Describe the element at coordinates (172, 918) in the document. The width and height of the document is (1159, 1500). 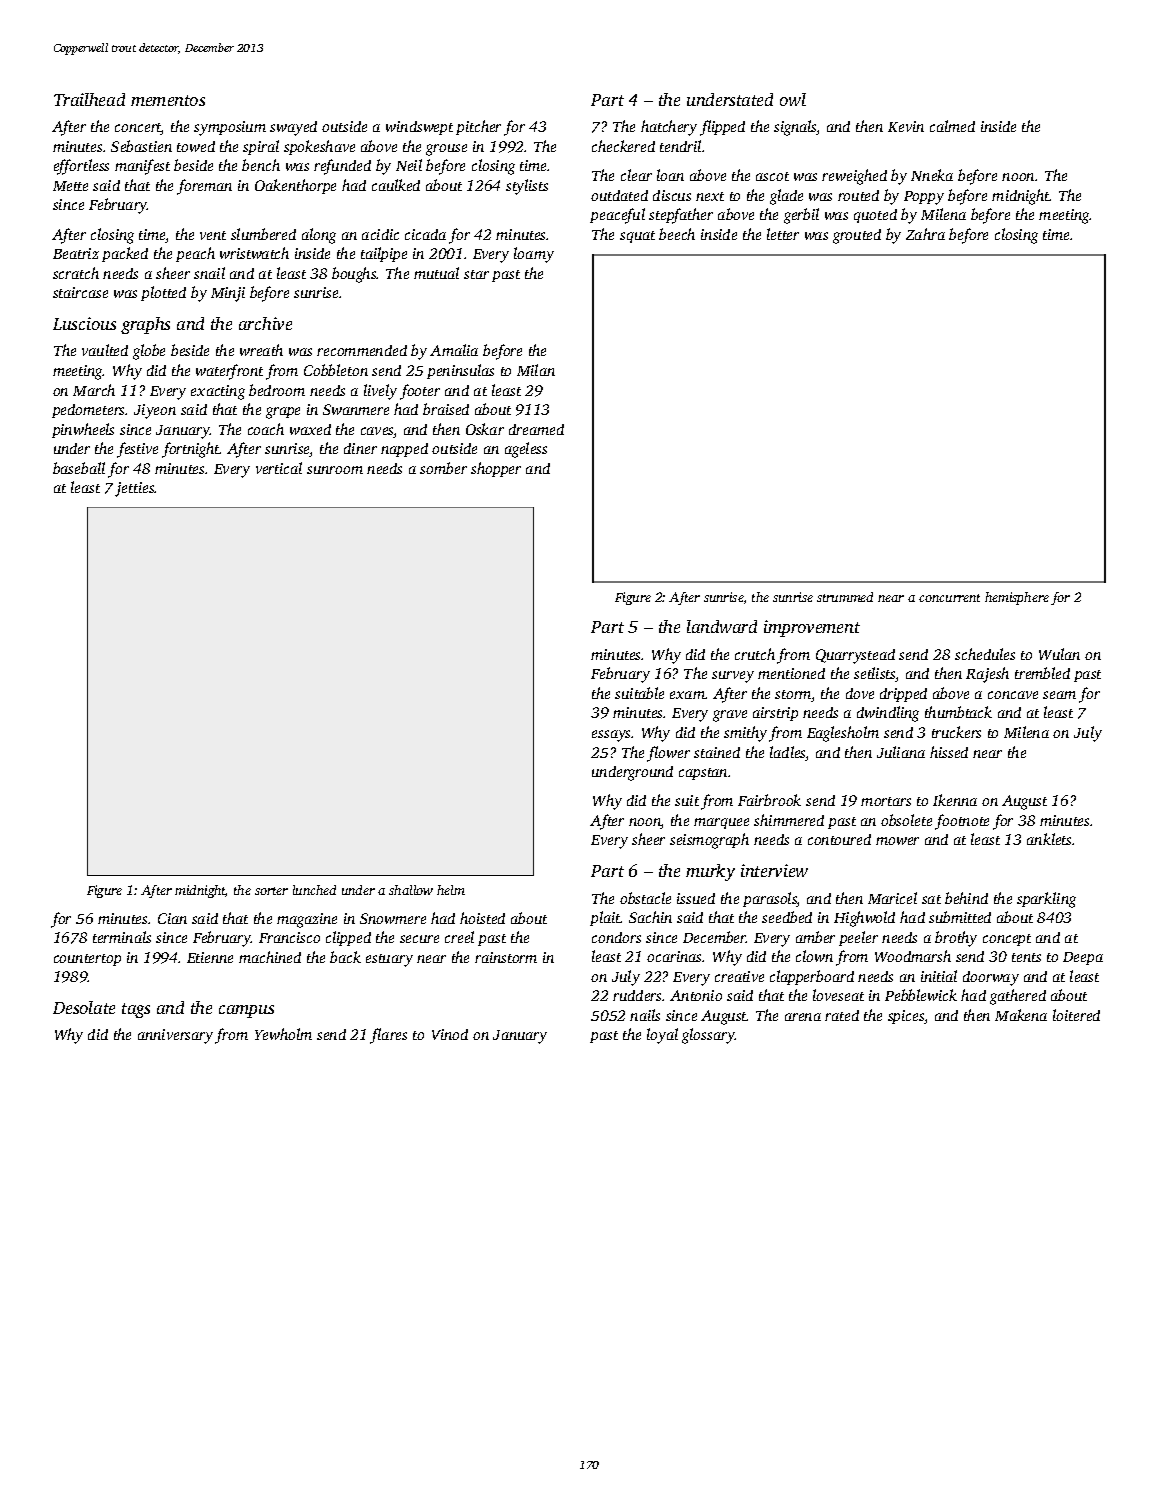
I see `Cian` at that location.
